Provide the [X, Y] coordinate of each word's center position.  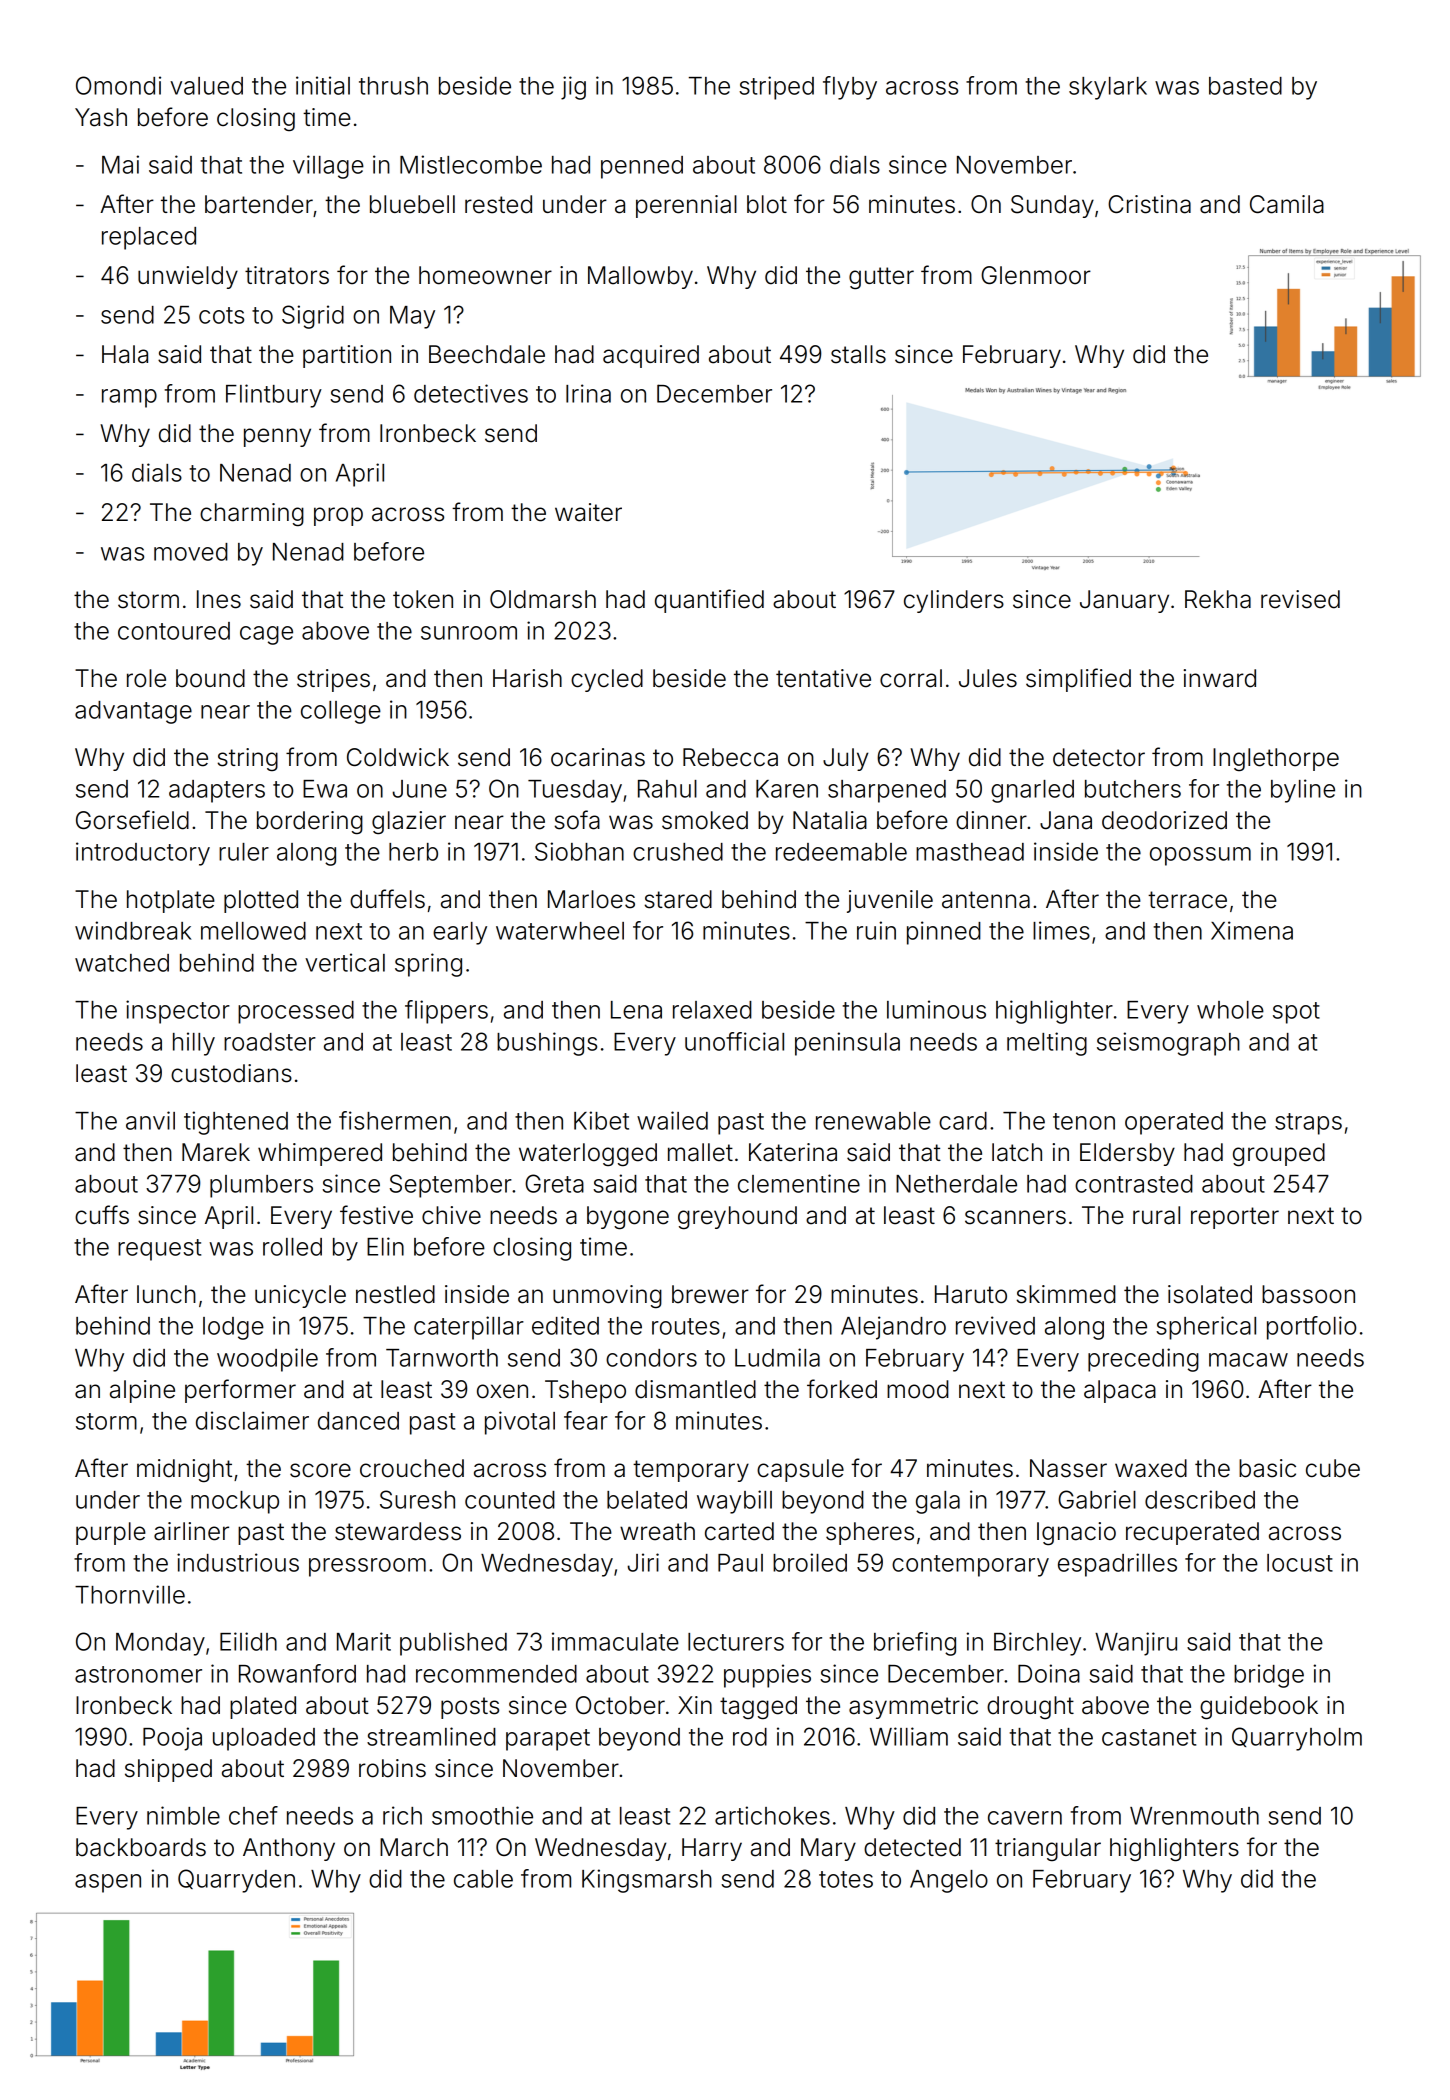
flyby [850, 88]
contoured [174, 631]
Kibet [601, 1120]
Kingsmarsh [647, 1881]
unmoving [607, 1296]
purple [111, 1533]
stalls [858, 354]
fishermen [395, 1120]
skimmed [1066, 1294]
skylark [1108, 88]
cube [1333, 1468]
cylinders [954, 601]
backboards [141, 1847]
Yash [101, 117]
